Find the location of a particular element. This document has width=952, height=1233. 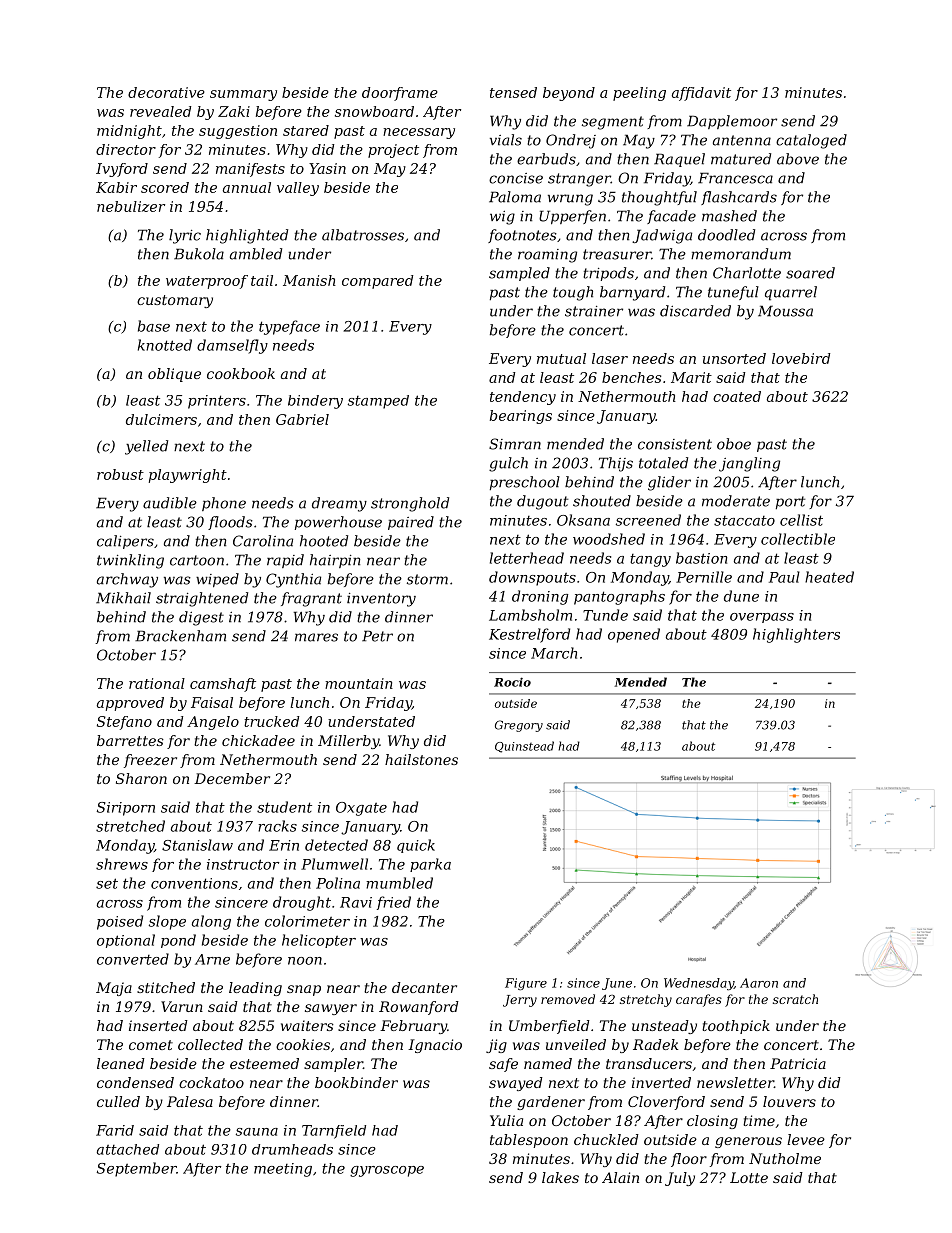

Aaron is located at coordinates (759, 983).
